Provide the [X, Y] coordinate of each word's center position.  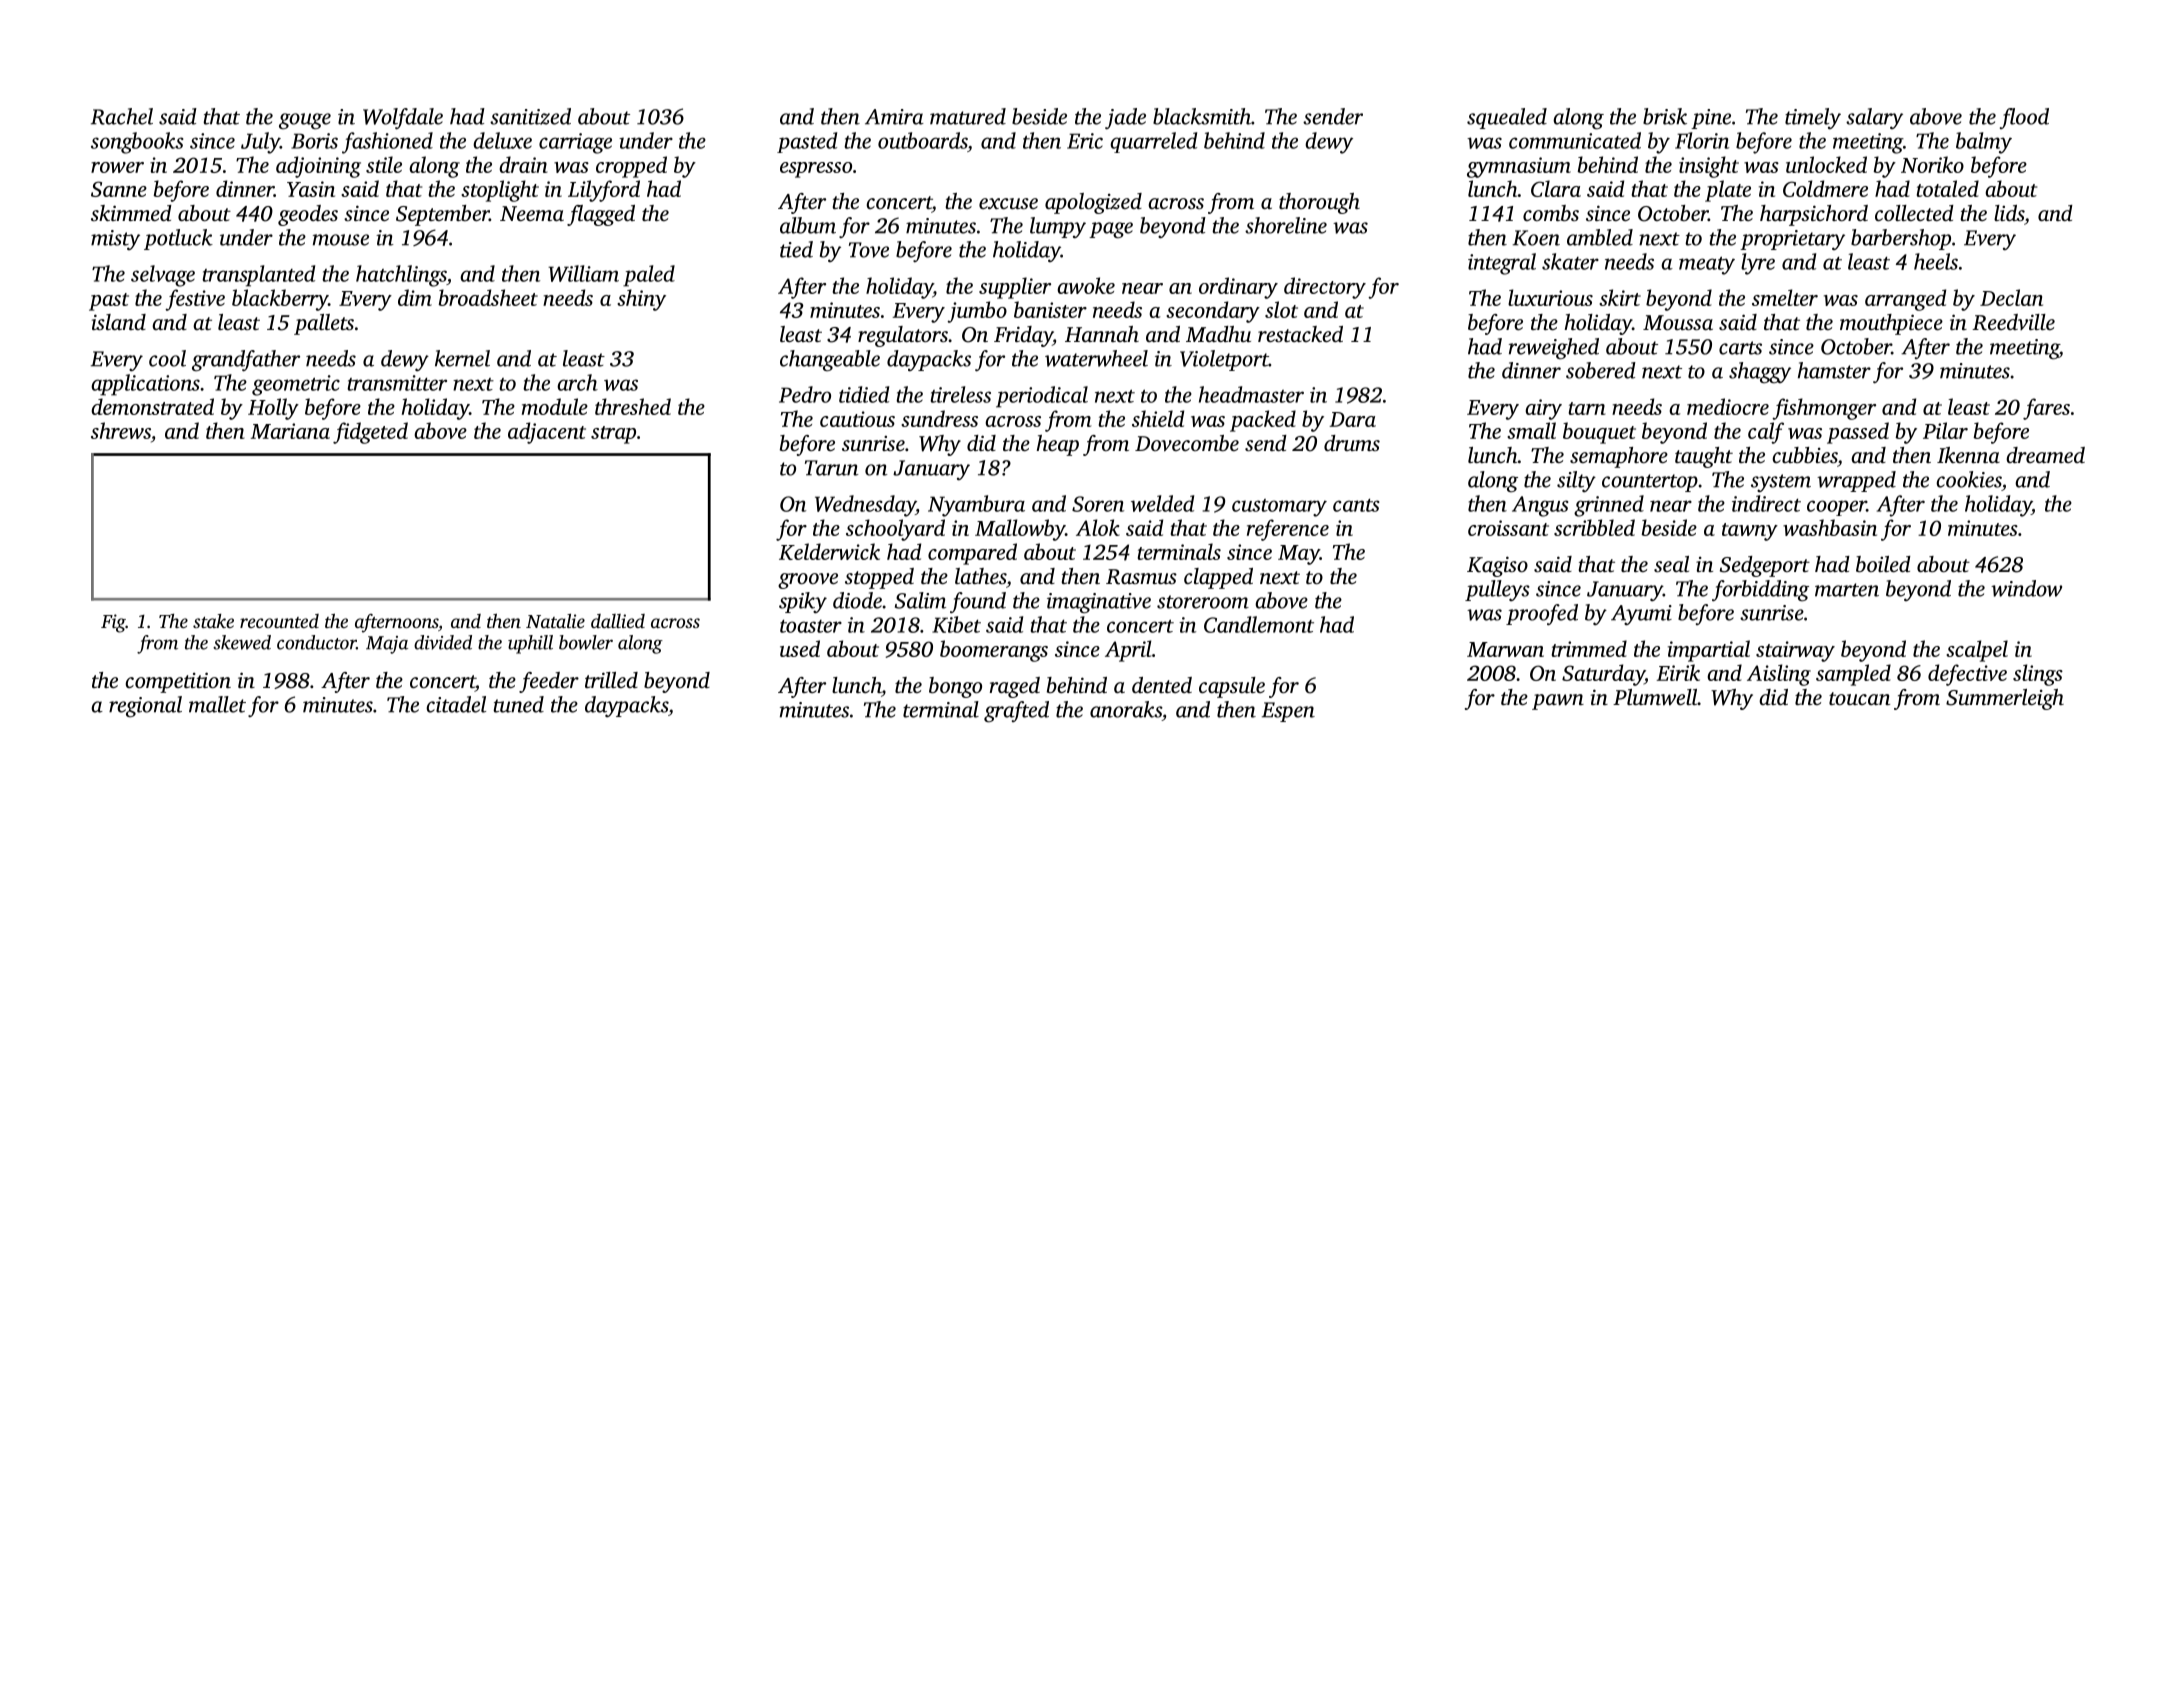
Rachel [122, 116]
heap [1057, 445]
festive [195, 300]
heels [1936, 261]
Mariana [290, 431]
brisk [1665, 116]
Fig [113, 623]
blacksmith [1202, 116]
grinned [1609, 506]
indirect [1766, 503]
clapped [1218, 578]
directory [1325, 288]
